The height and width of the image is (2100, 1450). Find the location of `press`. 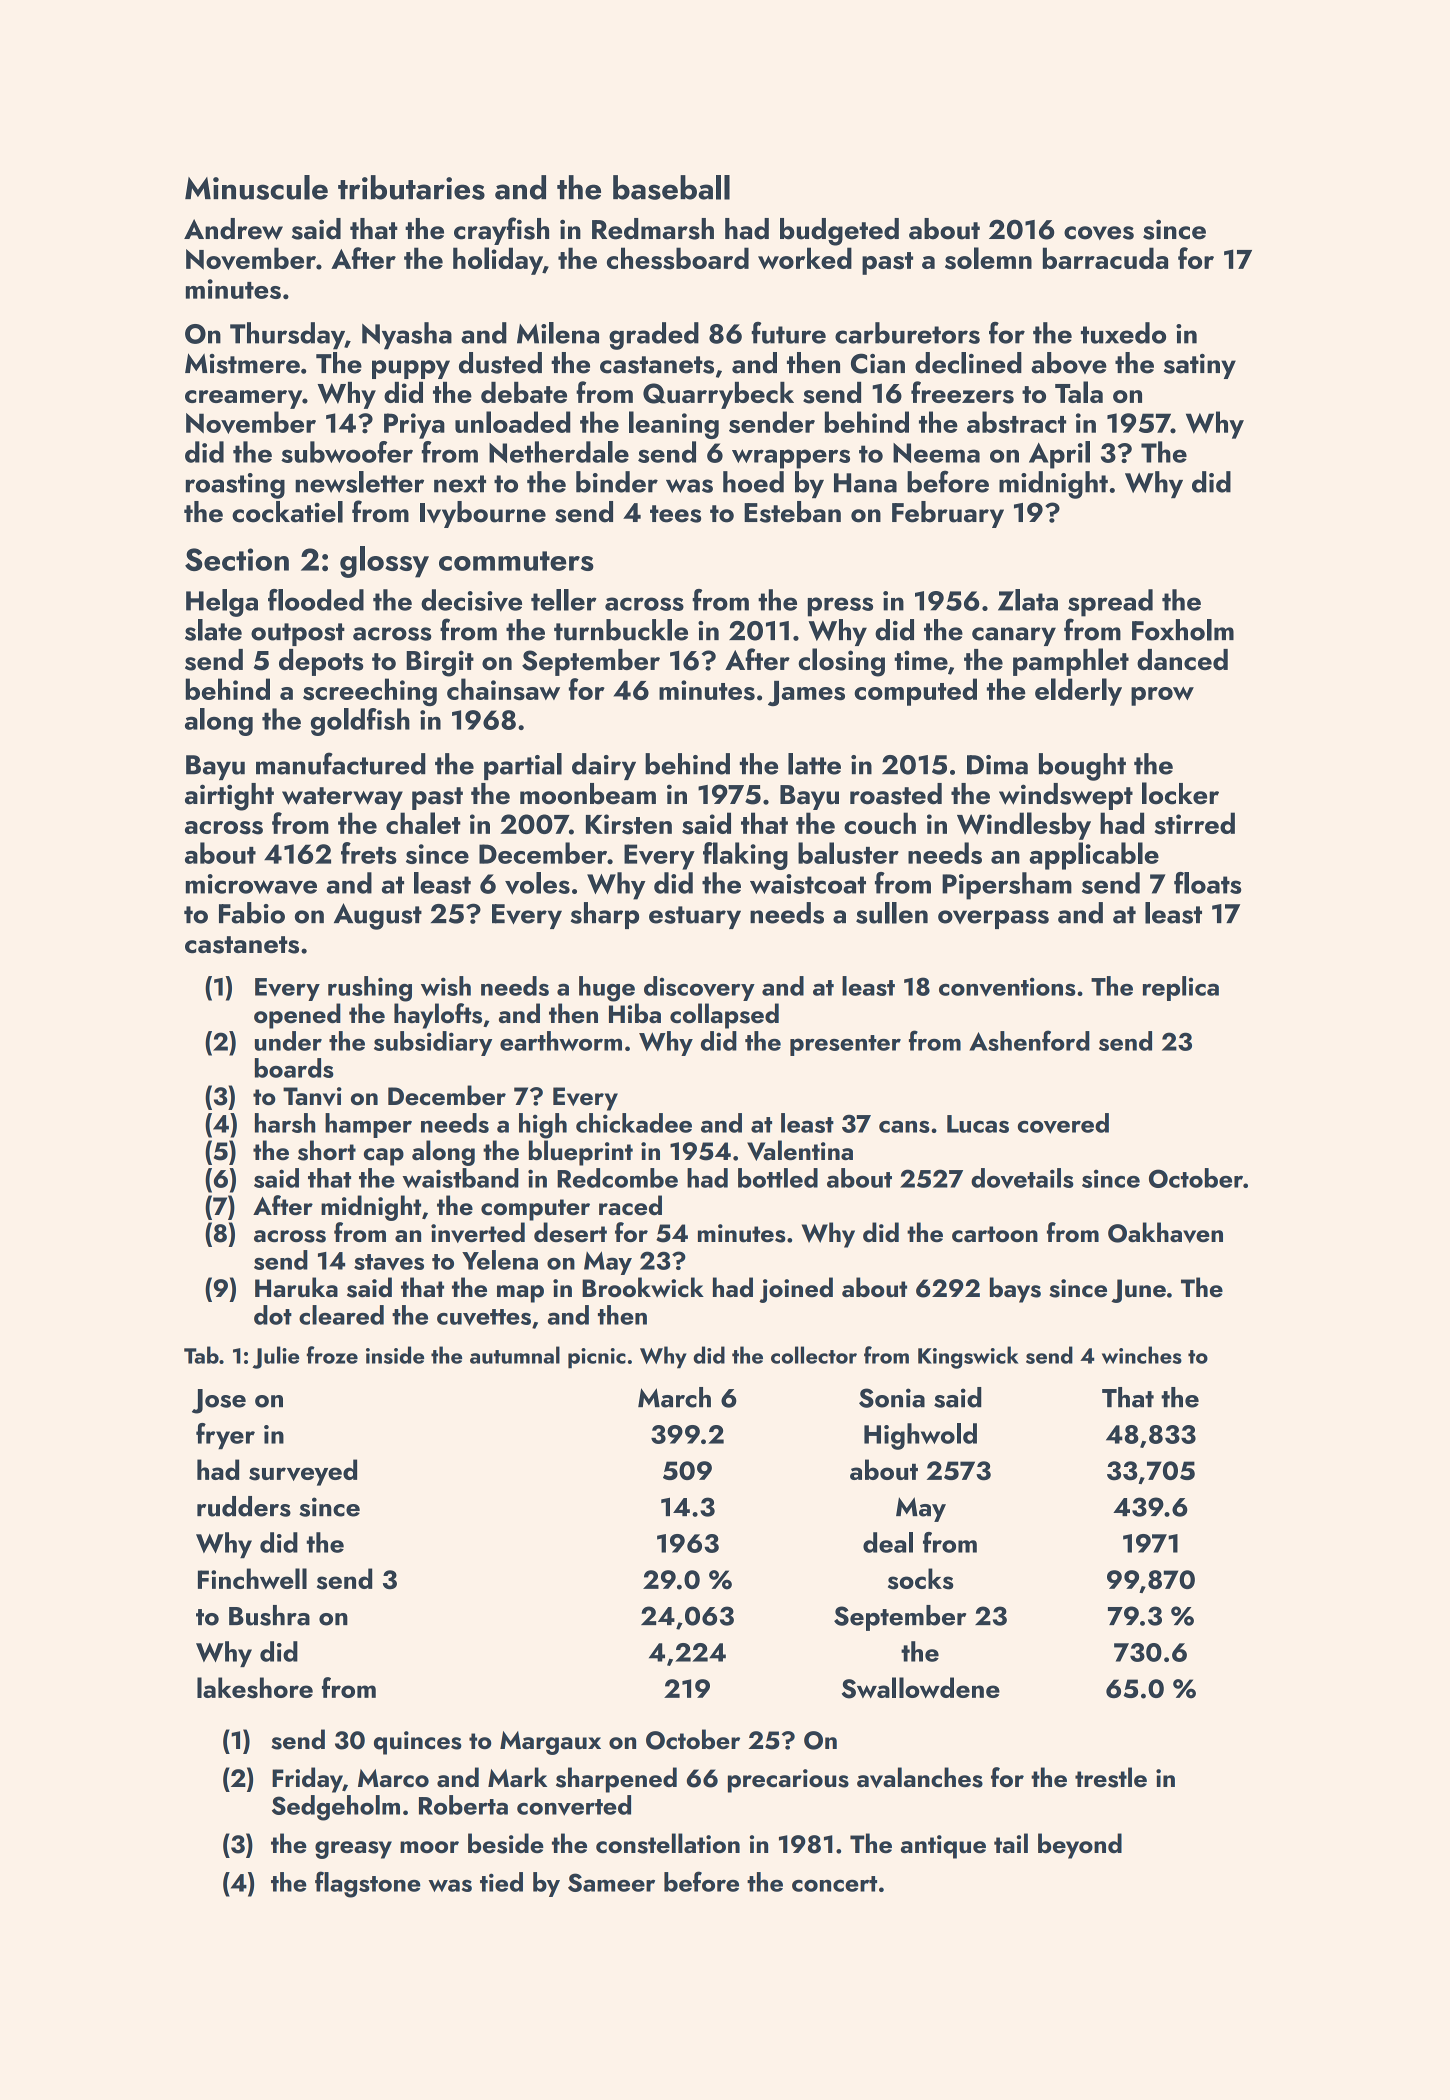

press is located at coordinates (840, 607).
